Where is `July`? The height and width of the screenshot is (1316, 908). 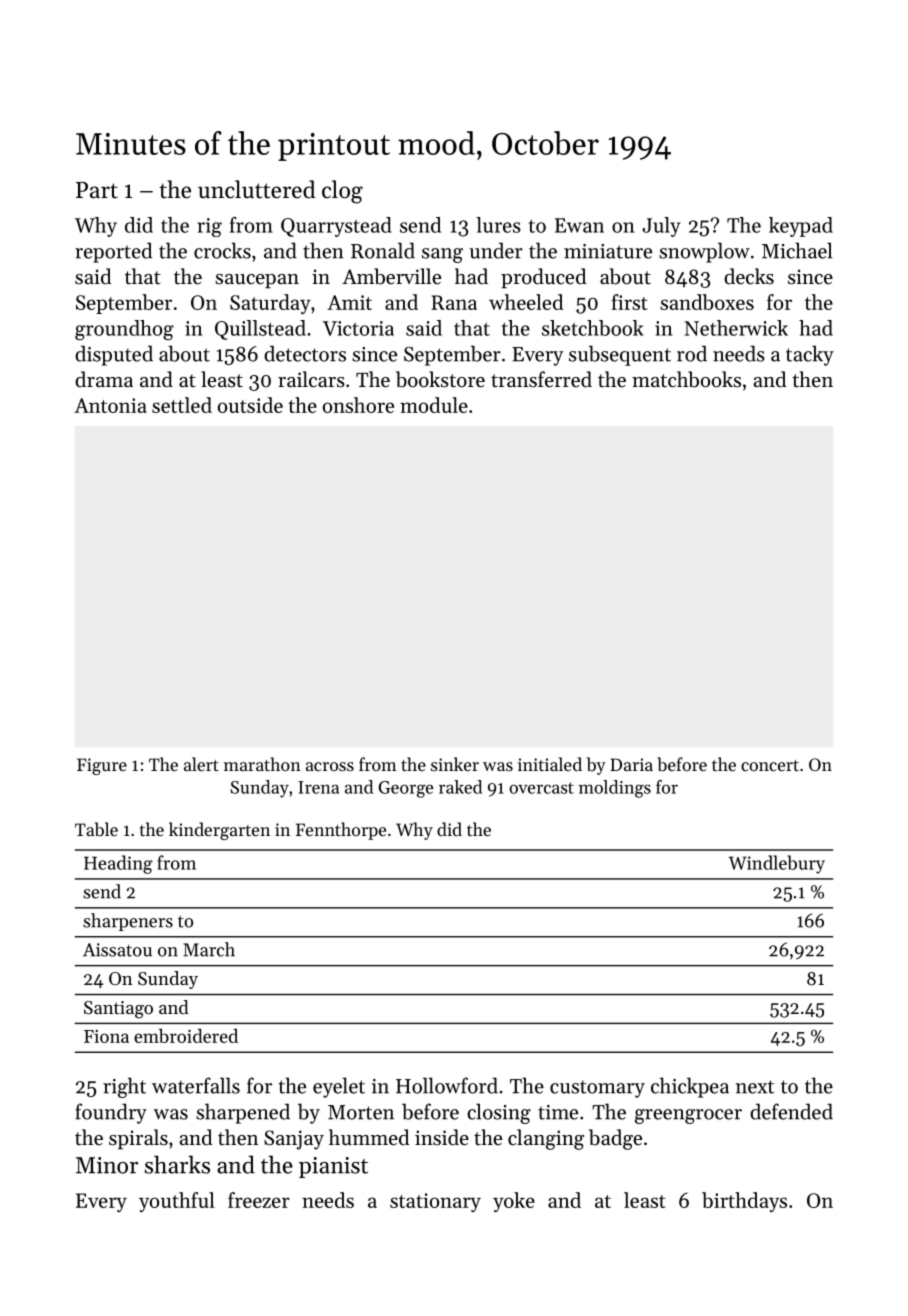 July is located at coordinates (661, 227).
